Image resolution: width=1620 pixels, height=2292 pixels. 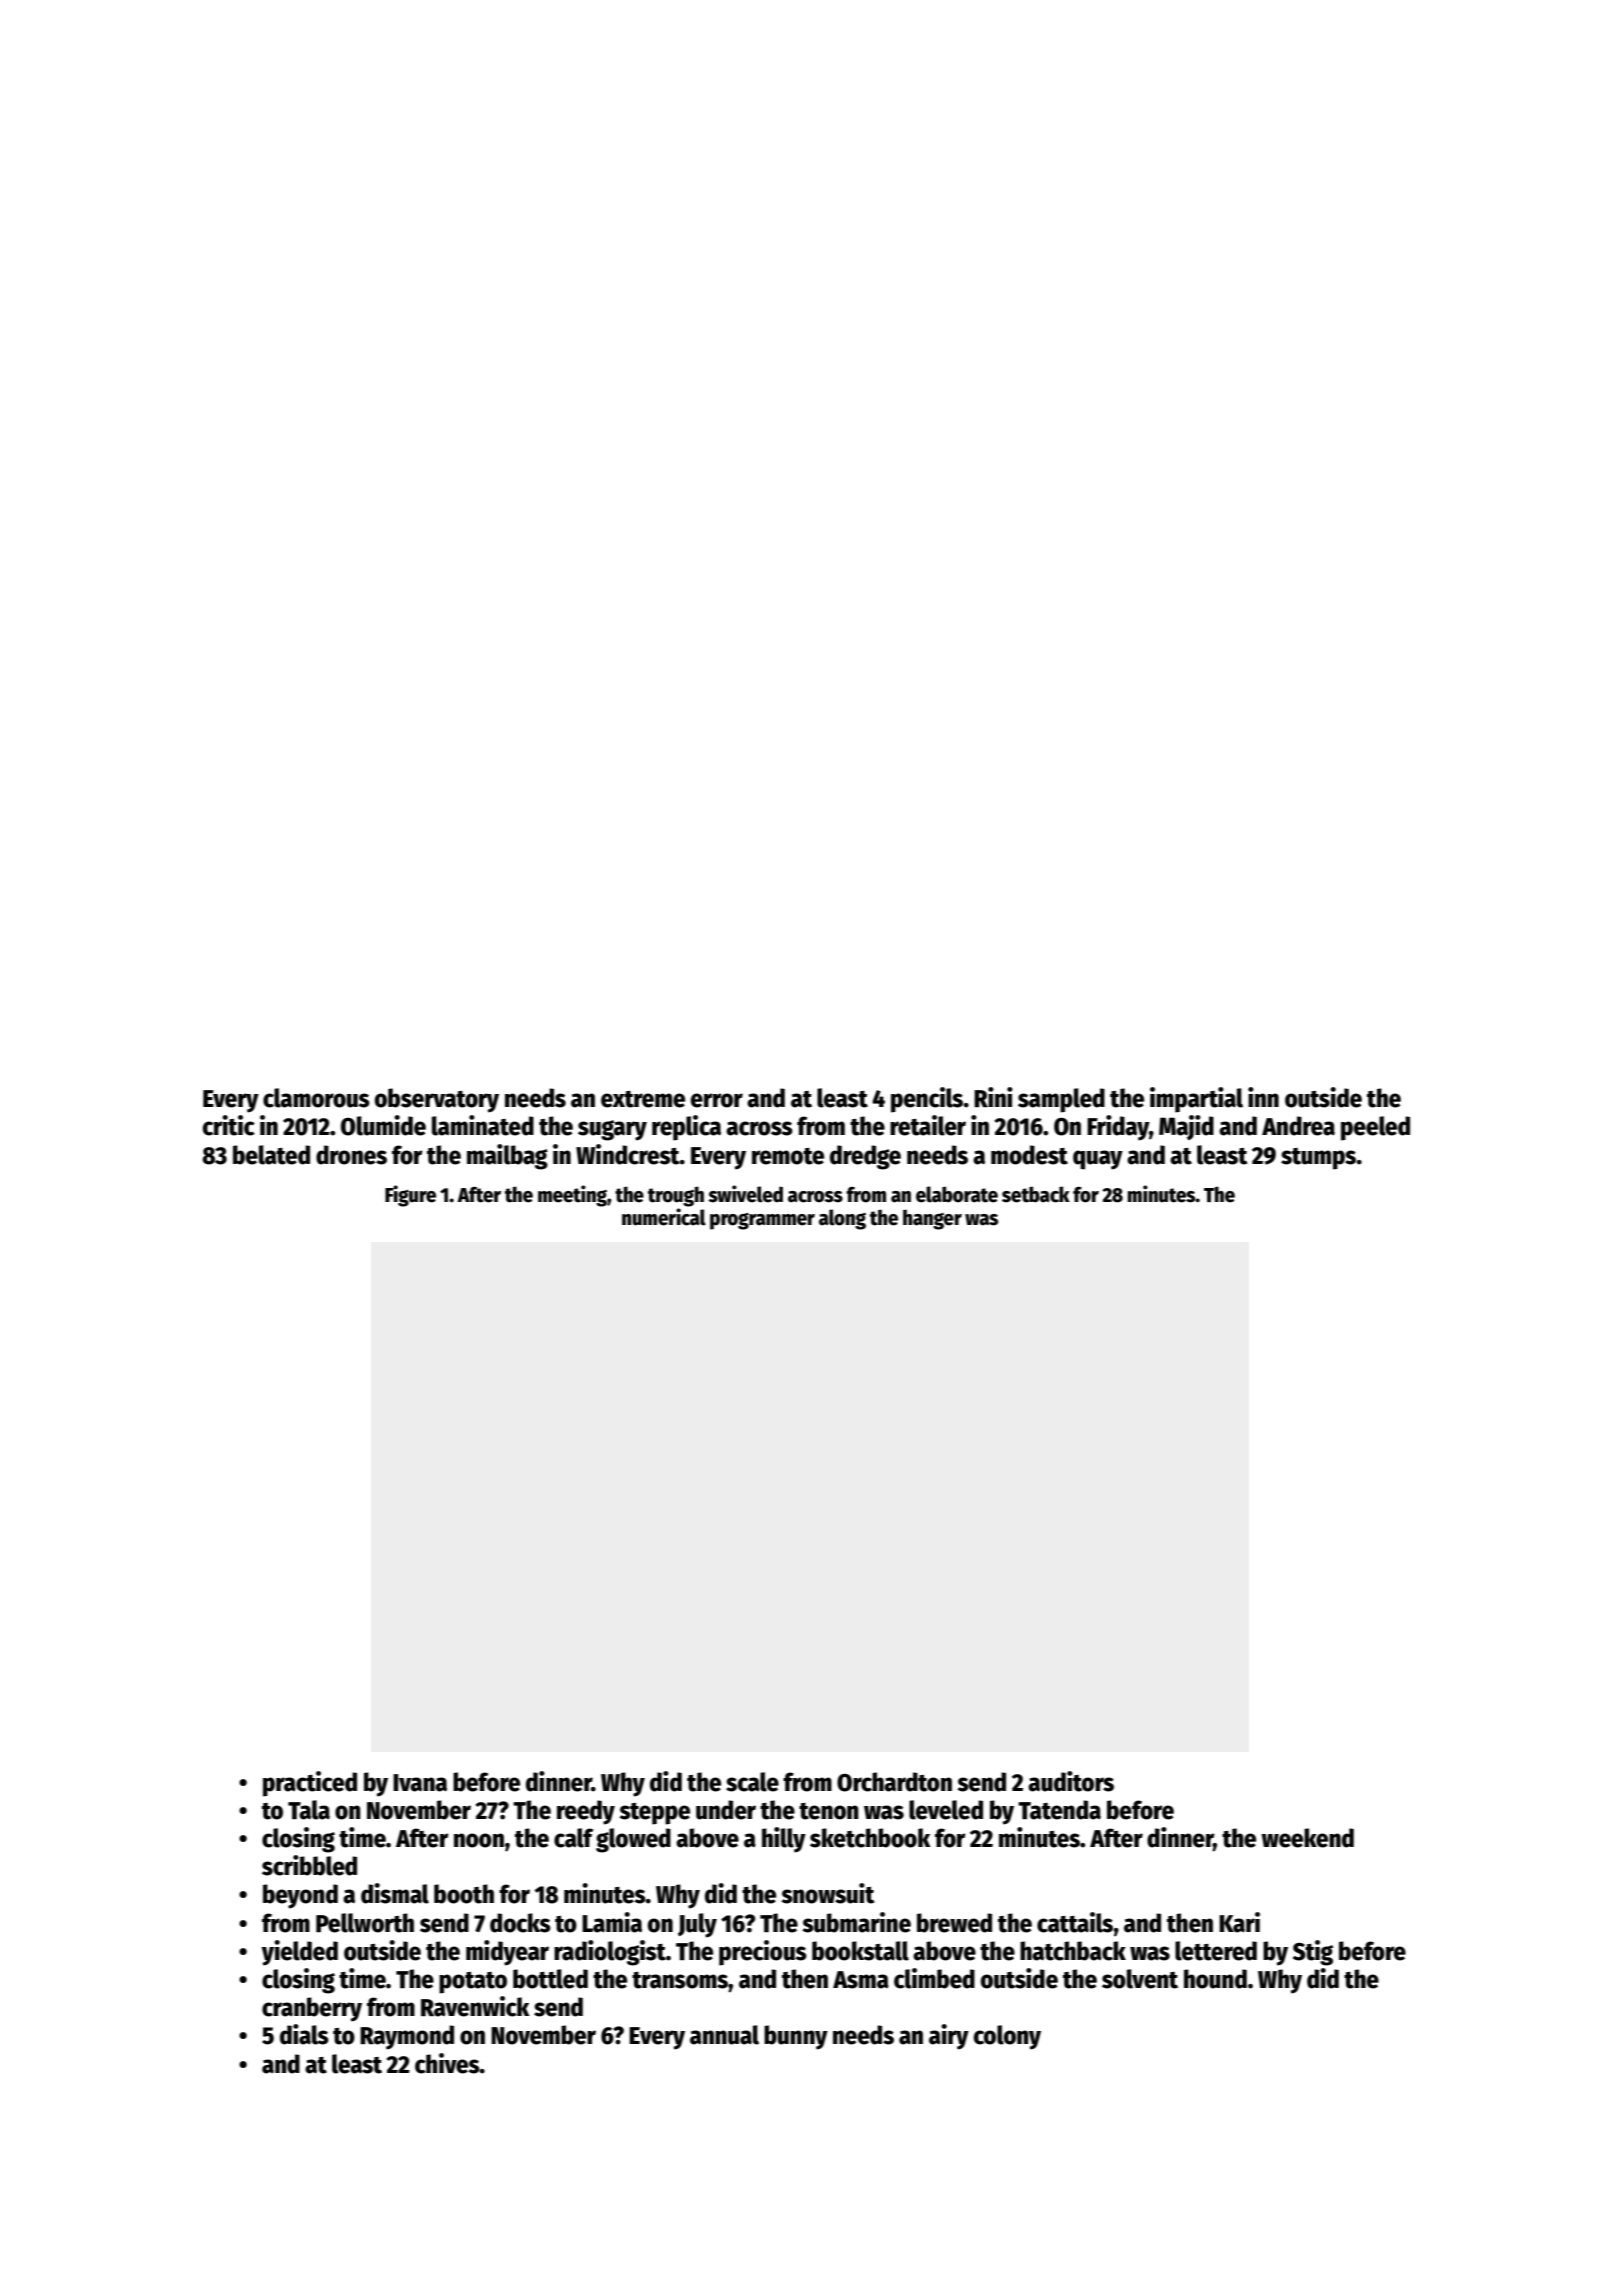 I want to click on impartial, so click(x=1196, y=1100).
